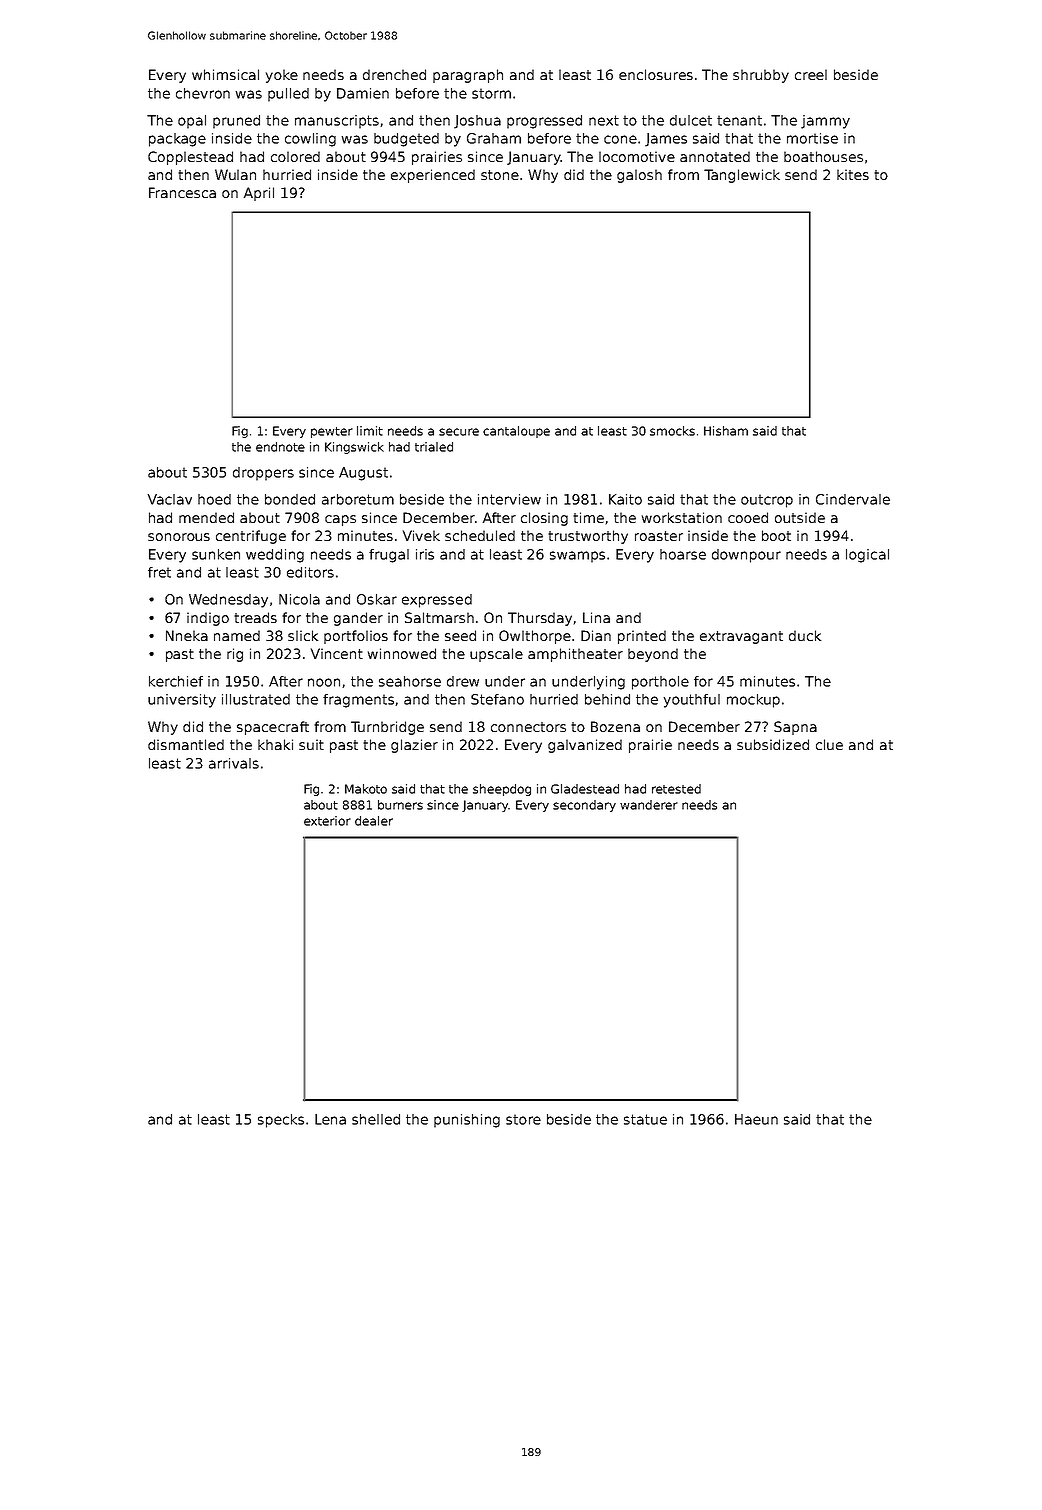 This page has width=1042, height=1510. I want to click on downpour, so click(746, 556).
